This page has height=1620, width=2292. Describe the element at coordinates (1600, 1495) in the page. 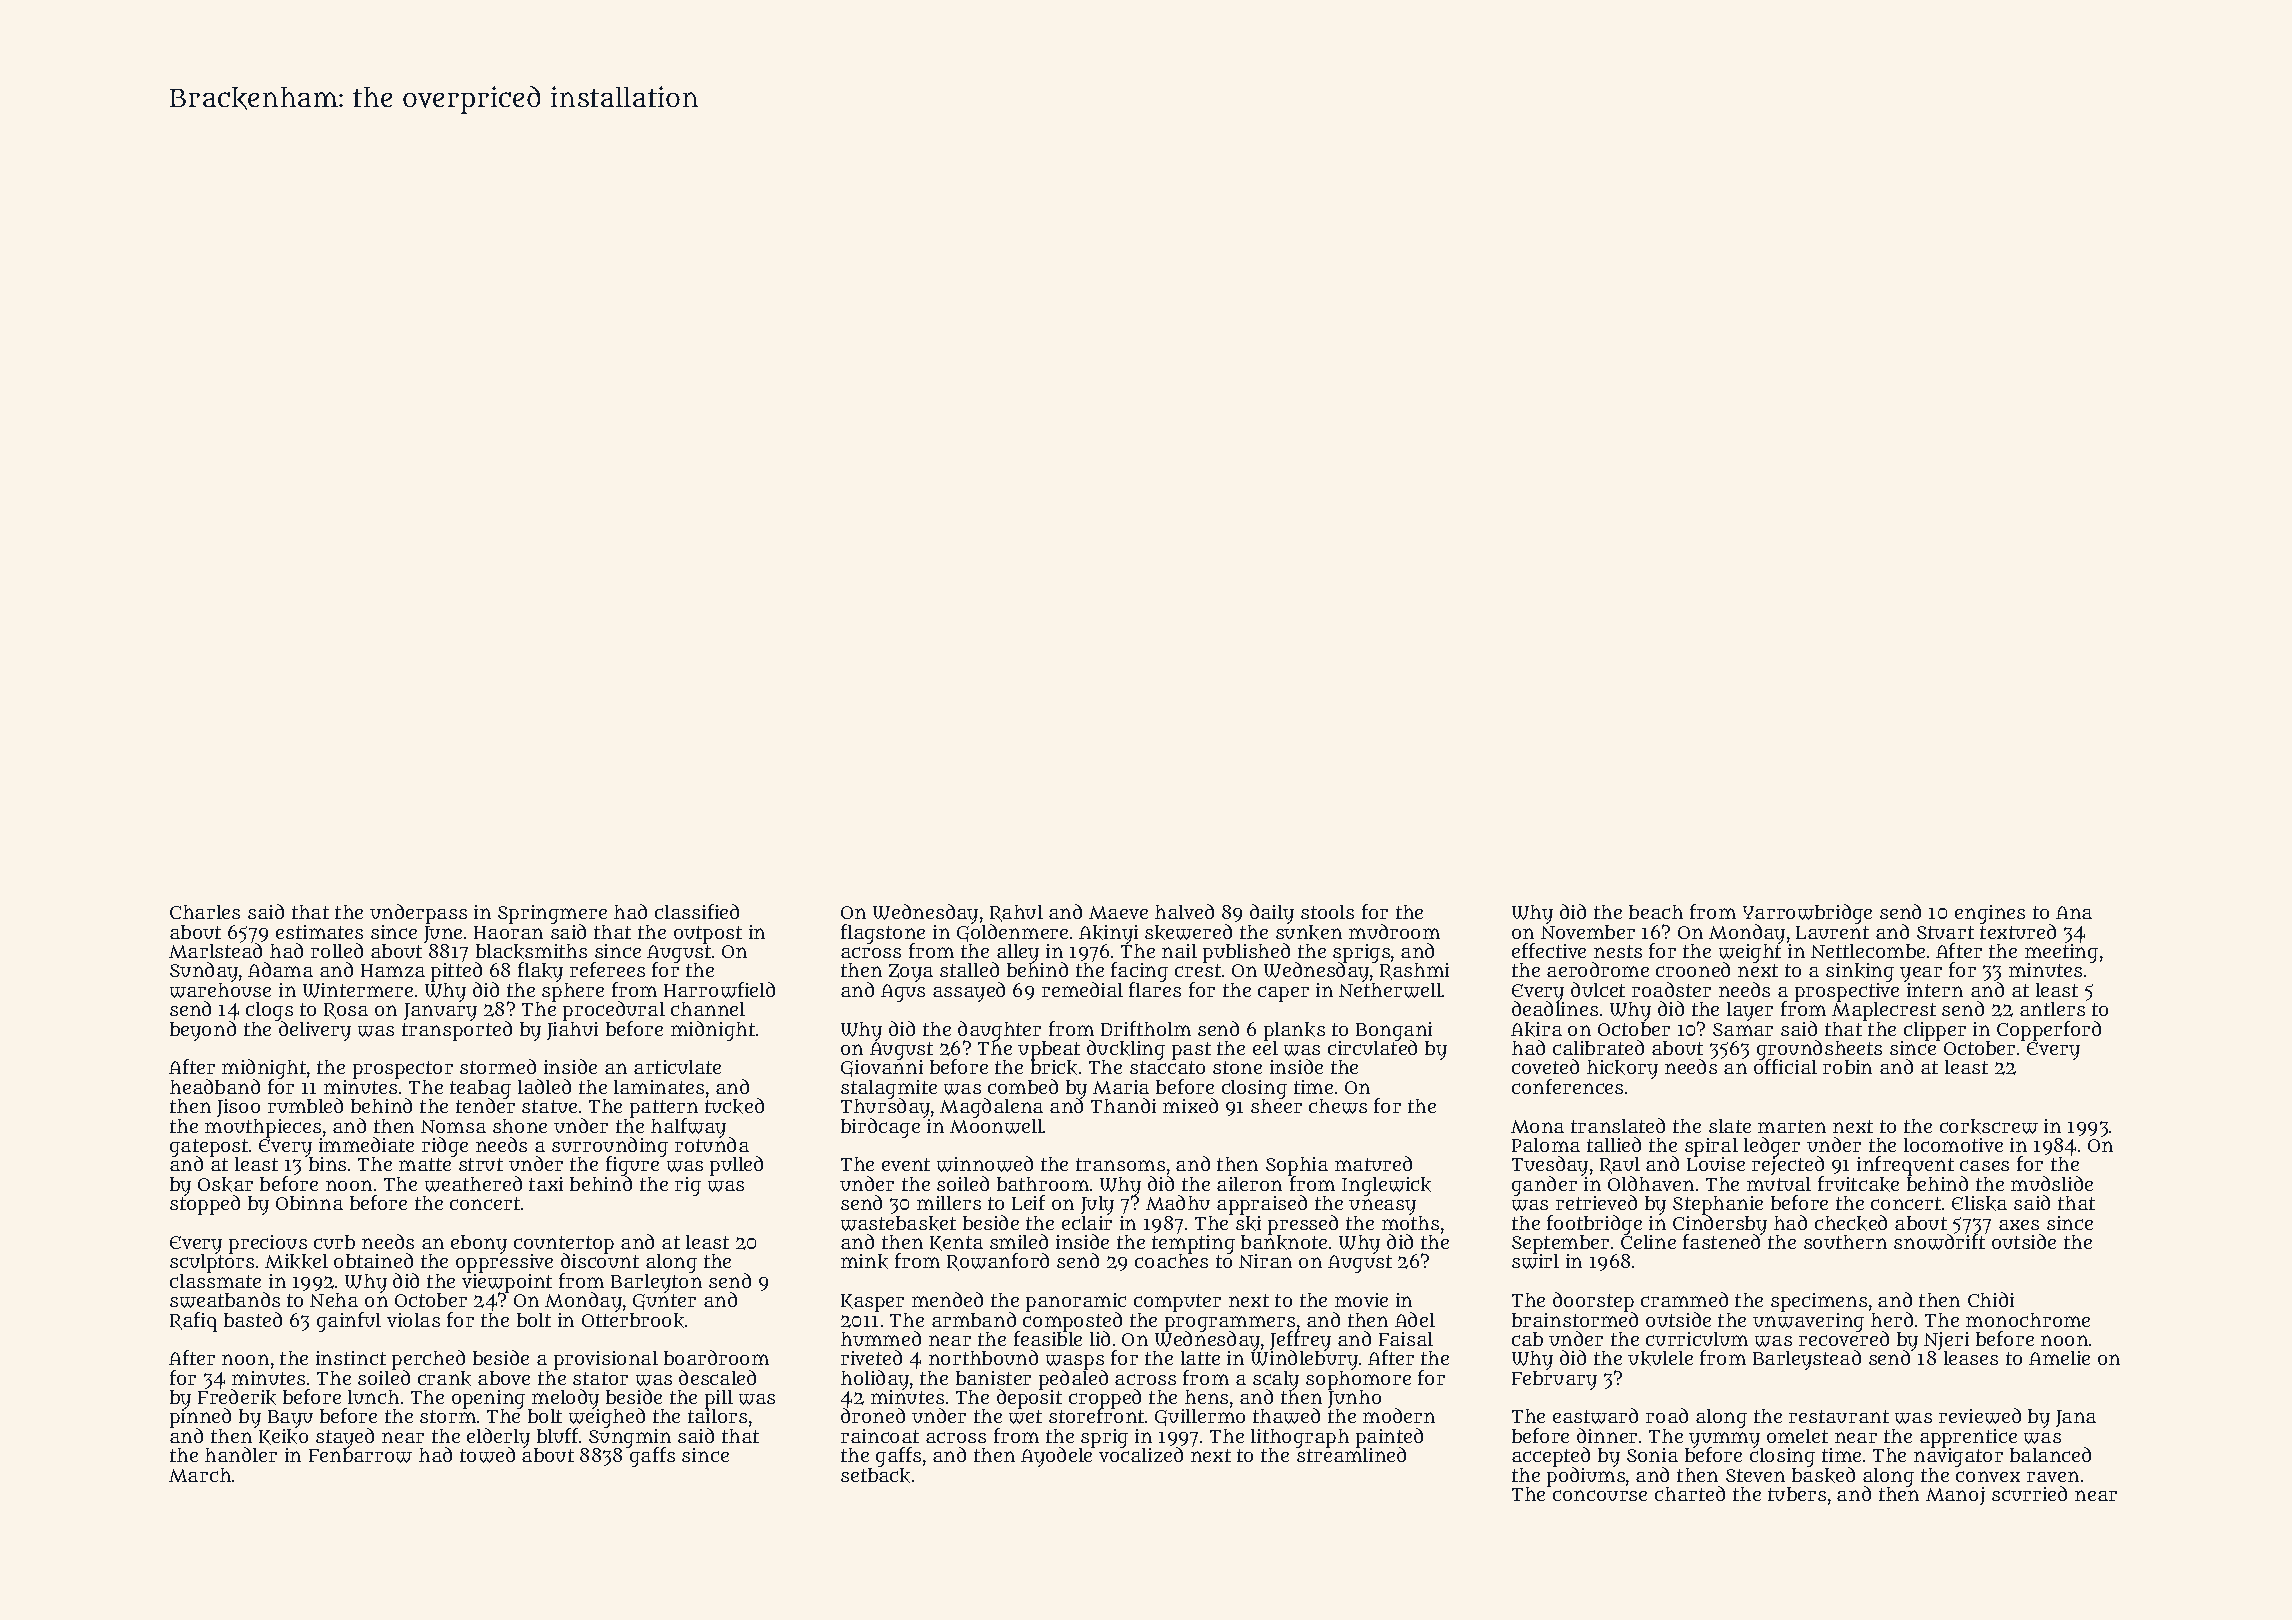

I see `concourse` at that location.
